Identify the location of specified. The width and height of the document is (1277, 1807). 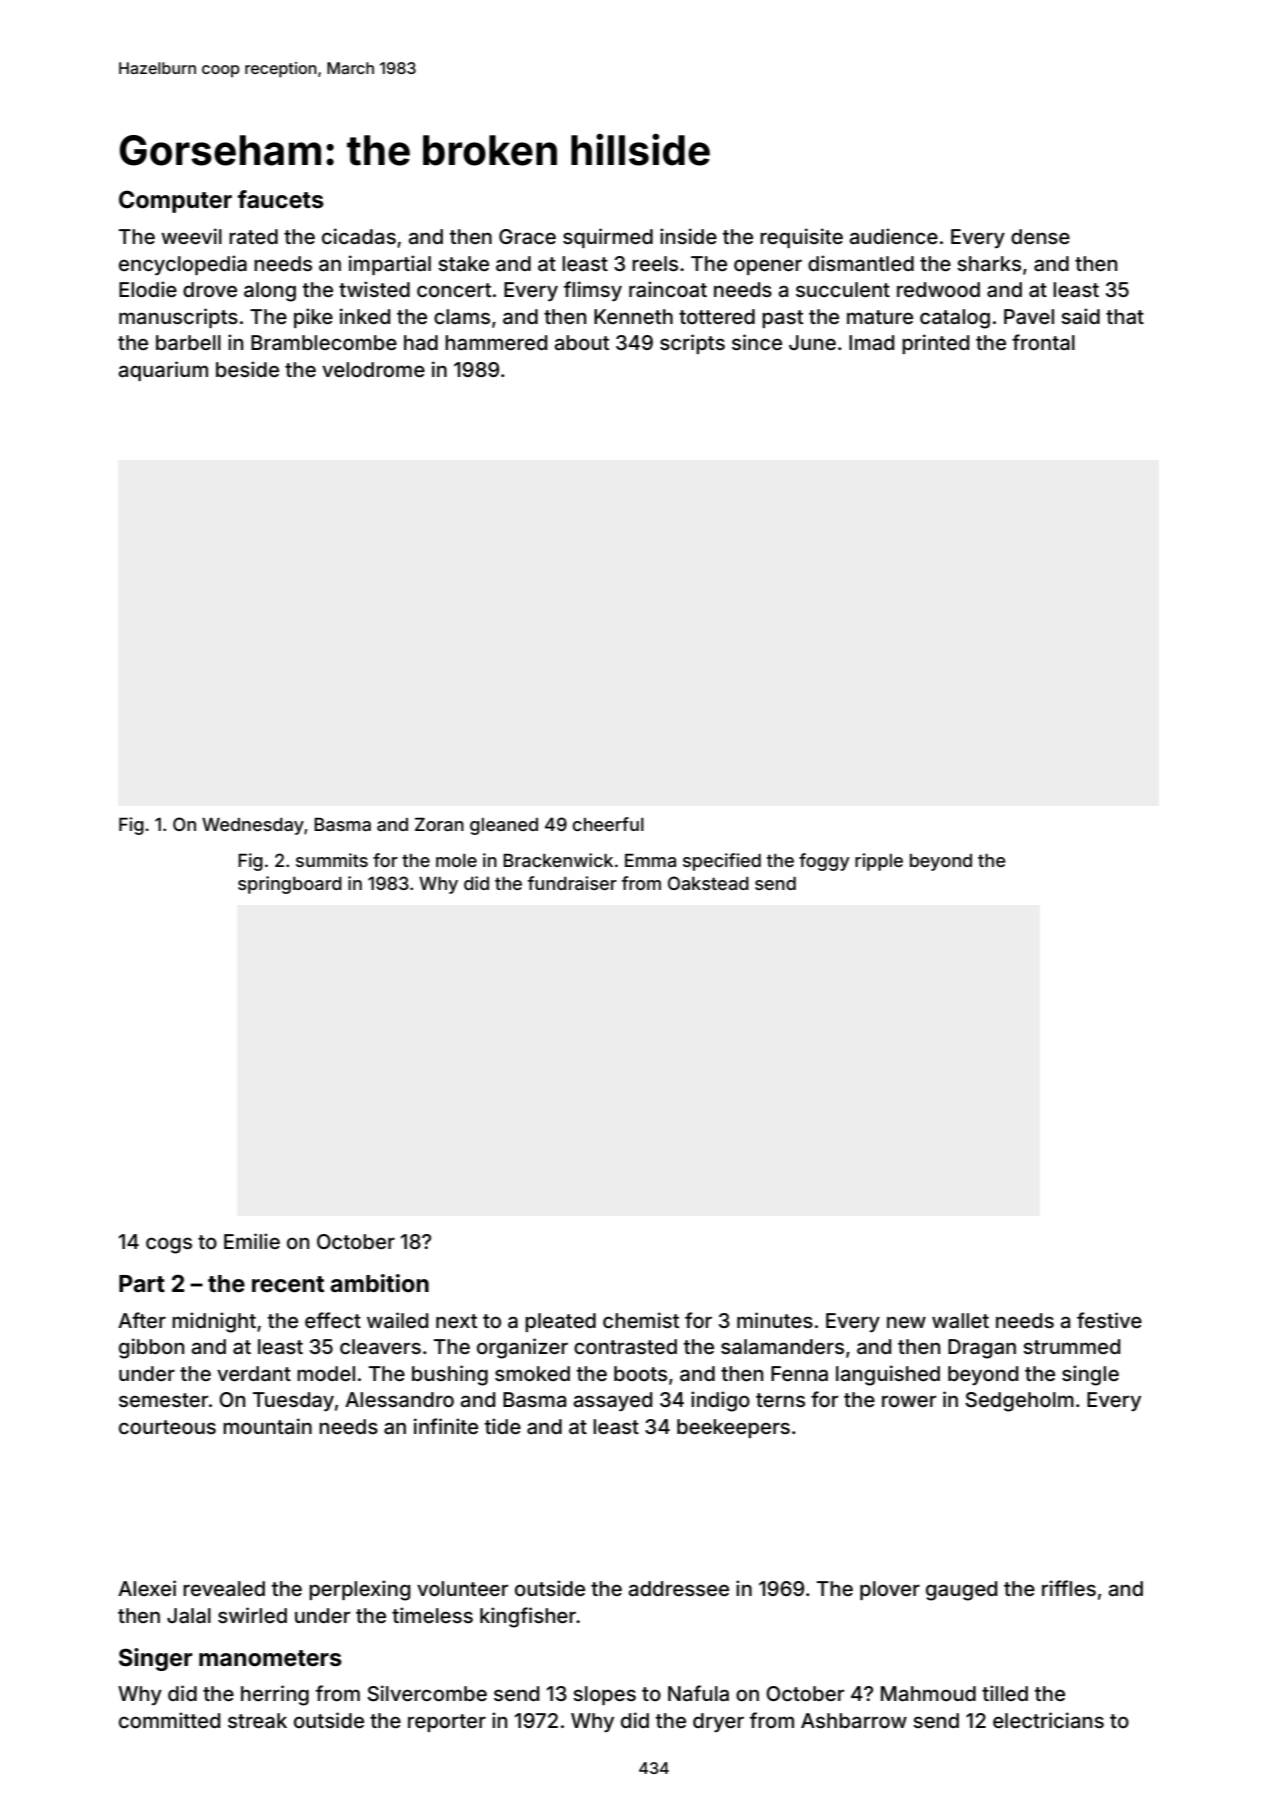
(722, 862).
